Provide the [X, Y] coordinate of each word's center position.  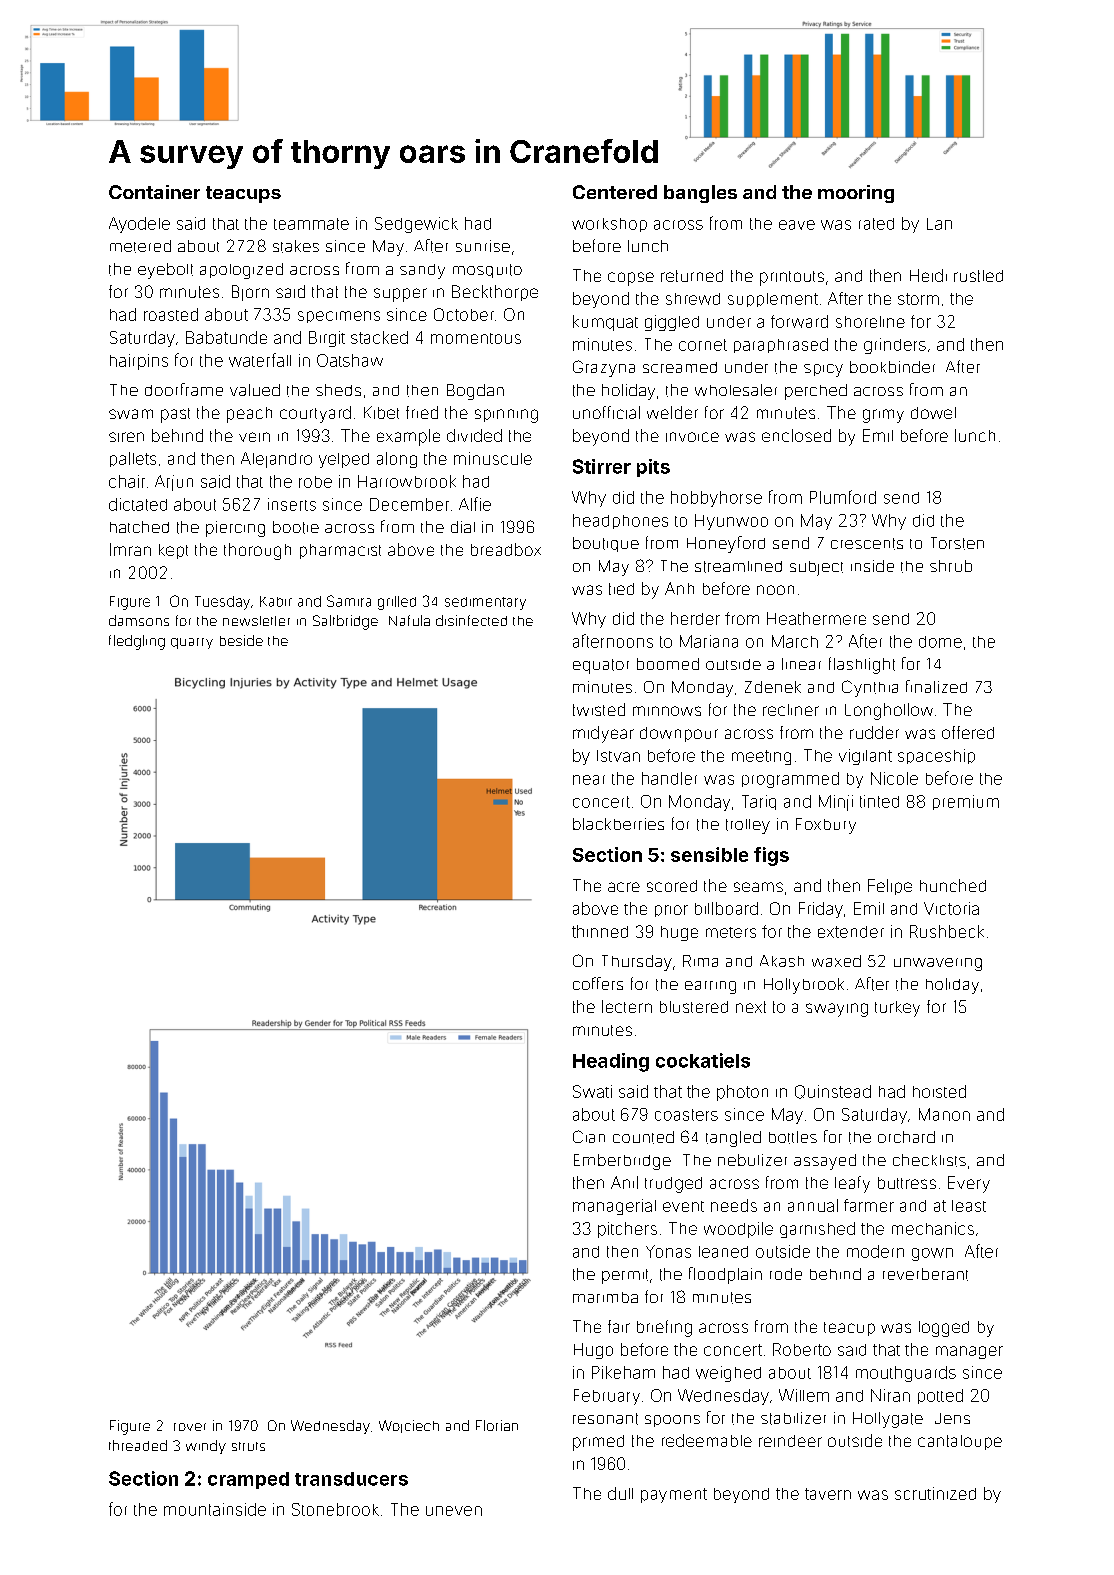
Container [154, 192]
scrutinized [935, 1493]
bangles [700, 194]
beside [241, 640]
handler [669, 778]
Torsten [957, 543]
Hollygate [888, 1420]
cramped [248, 1480]
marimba [605, 1297]
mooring [856, 194]
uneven [454, 1511]
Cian [589, 1136]
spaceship [936, 756]
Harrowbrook [407, 481]
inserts [292, 504]
